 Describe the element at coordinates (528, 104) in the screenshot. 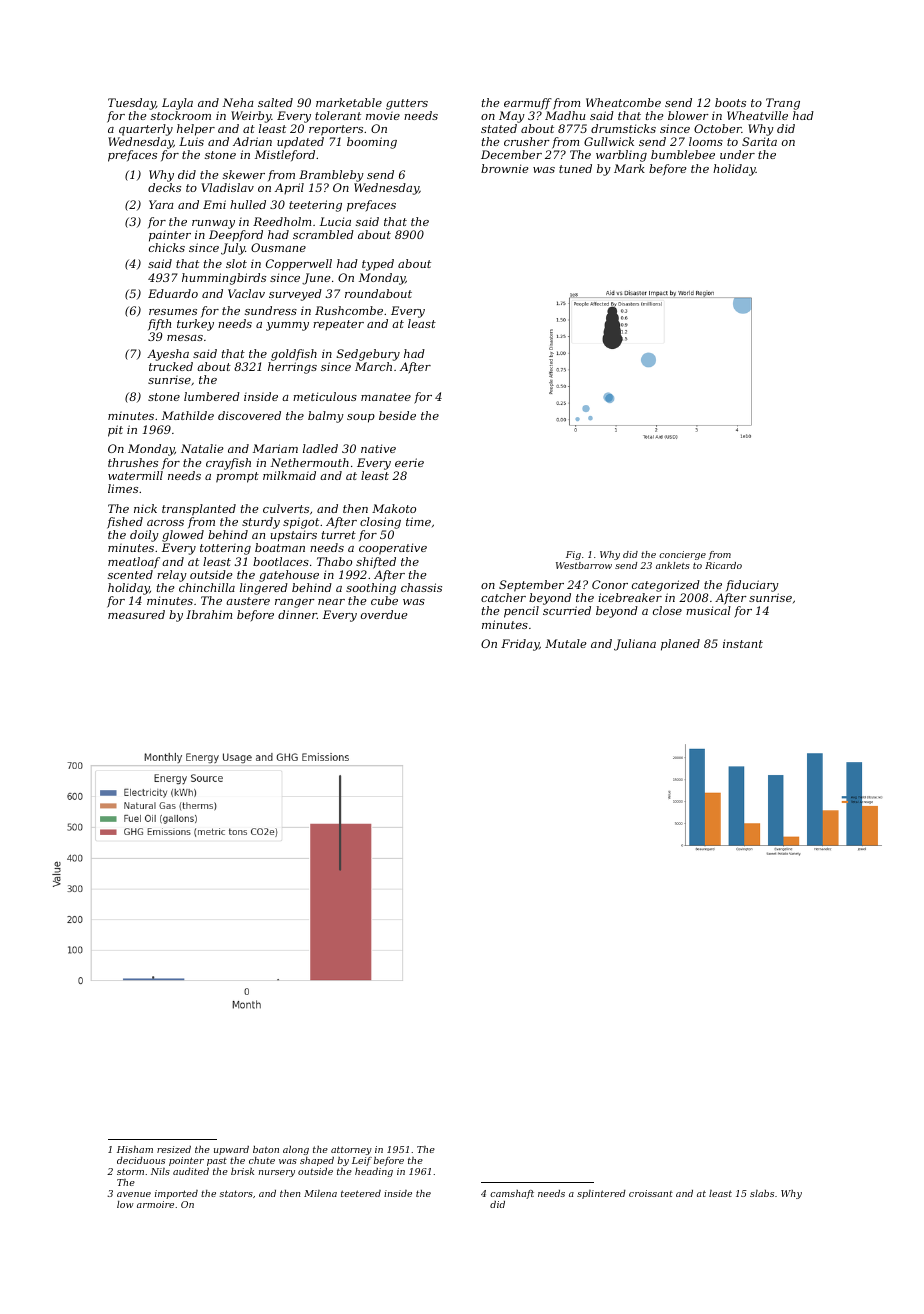

I see `earmuff` at that location.
